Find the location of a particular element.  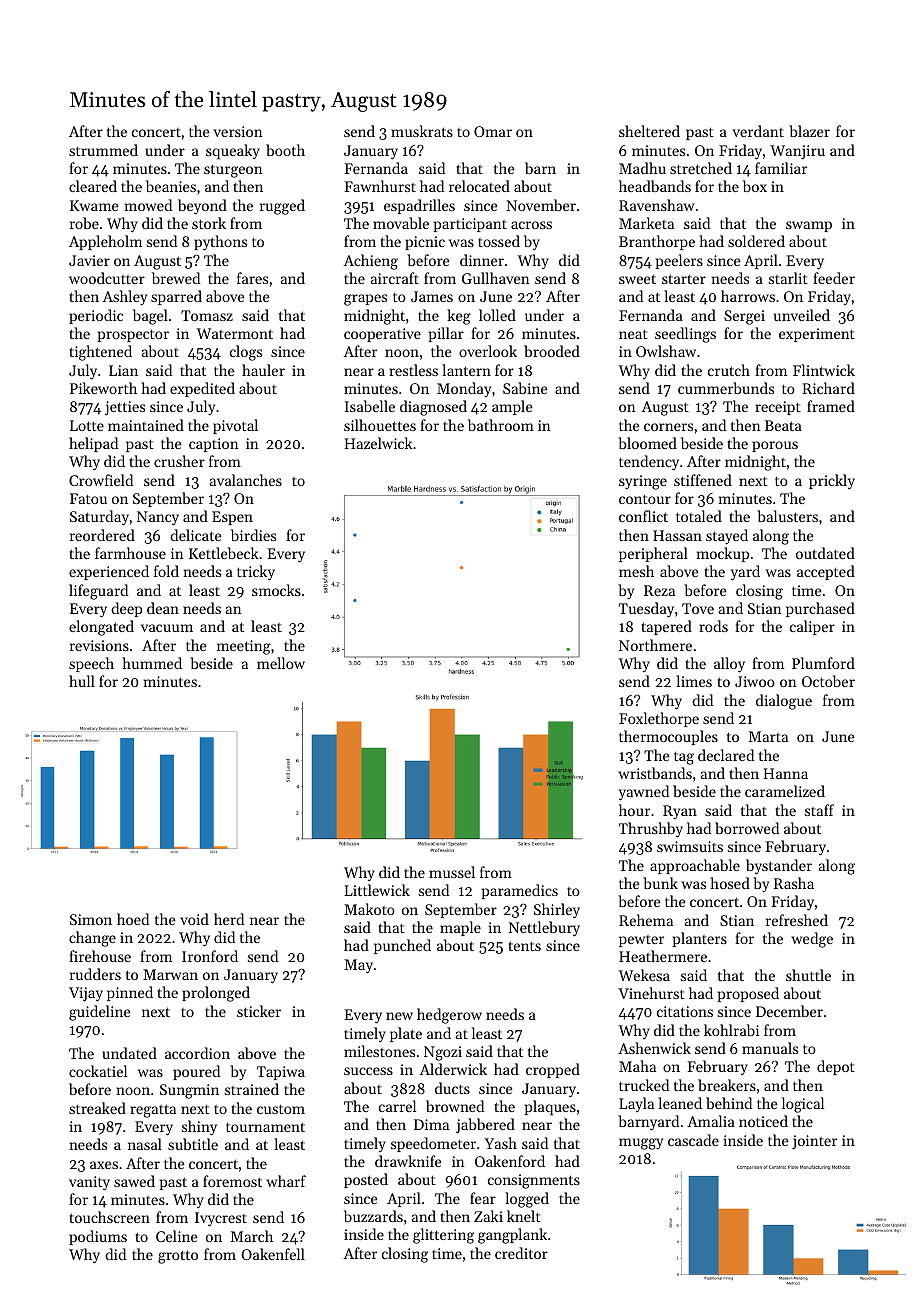

beanies is located at coordinates (171, 186).
